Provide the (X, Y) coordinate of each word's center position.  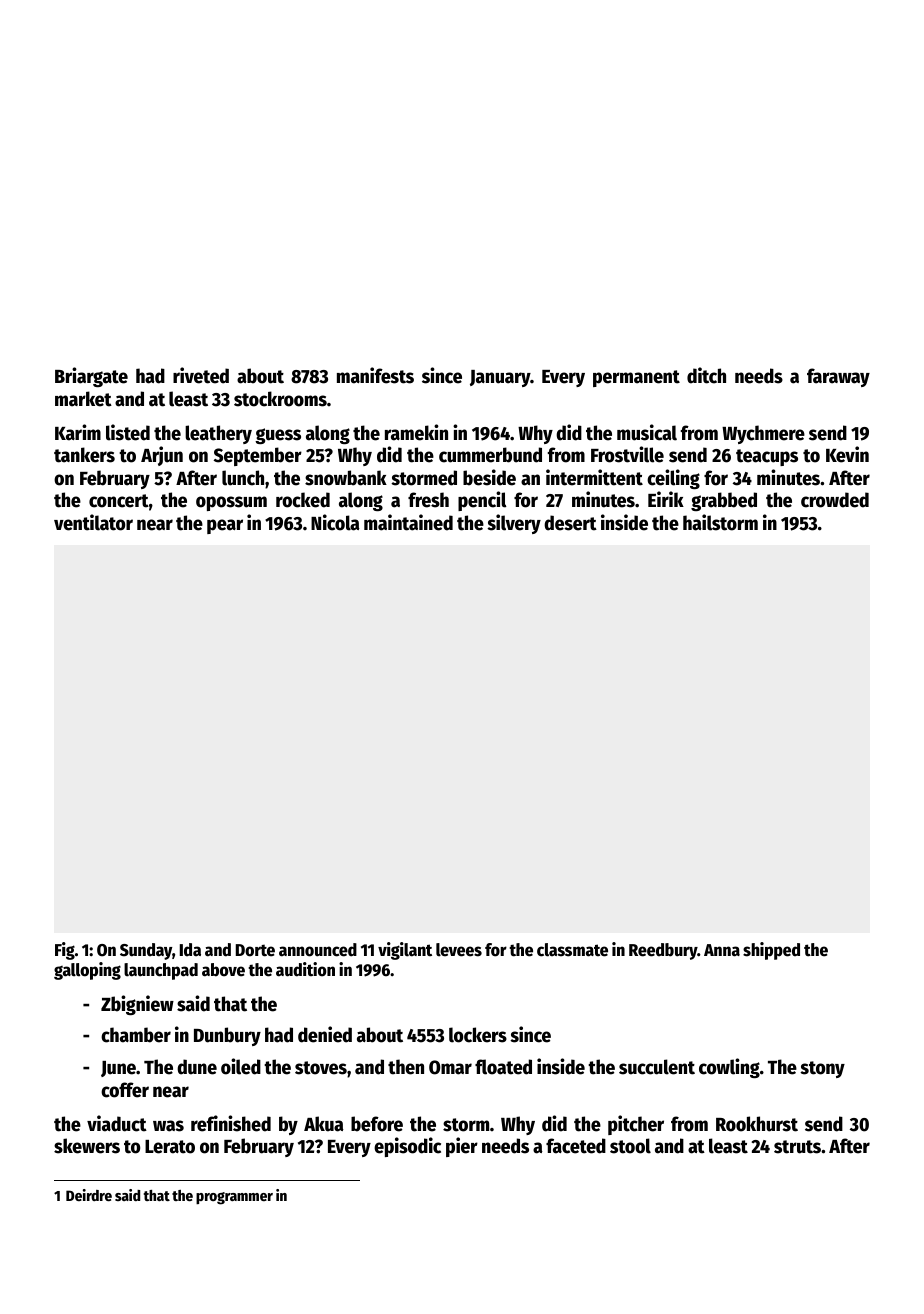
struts (797, 1147)
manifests (375, 375)
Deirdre (89, 1195)
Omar (450, 1067)
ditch (706, 375)
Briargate (91, 377)
